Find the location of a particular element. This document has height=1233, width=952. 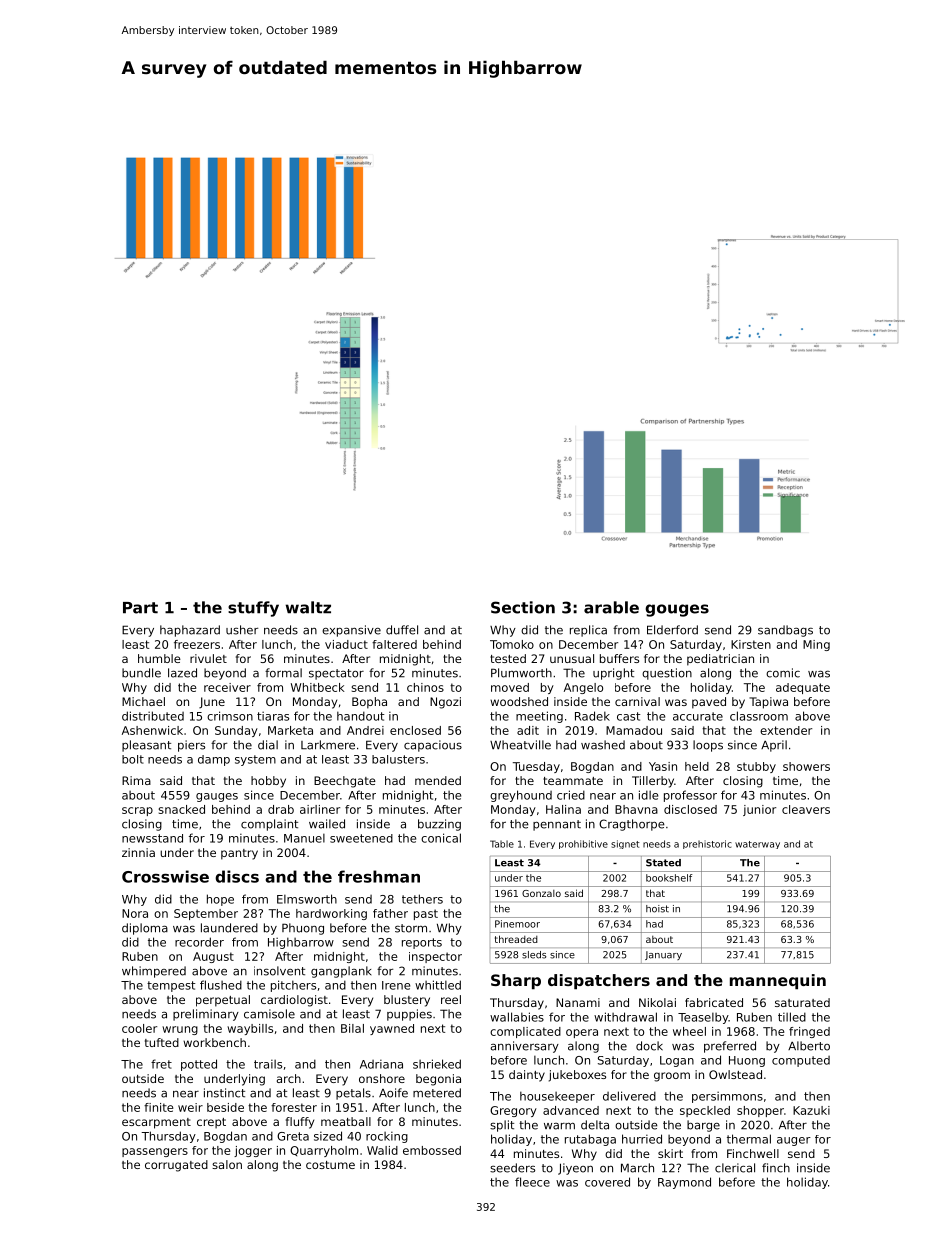

passengers is located at coordinates (155, 1152).
